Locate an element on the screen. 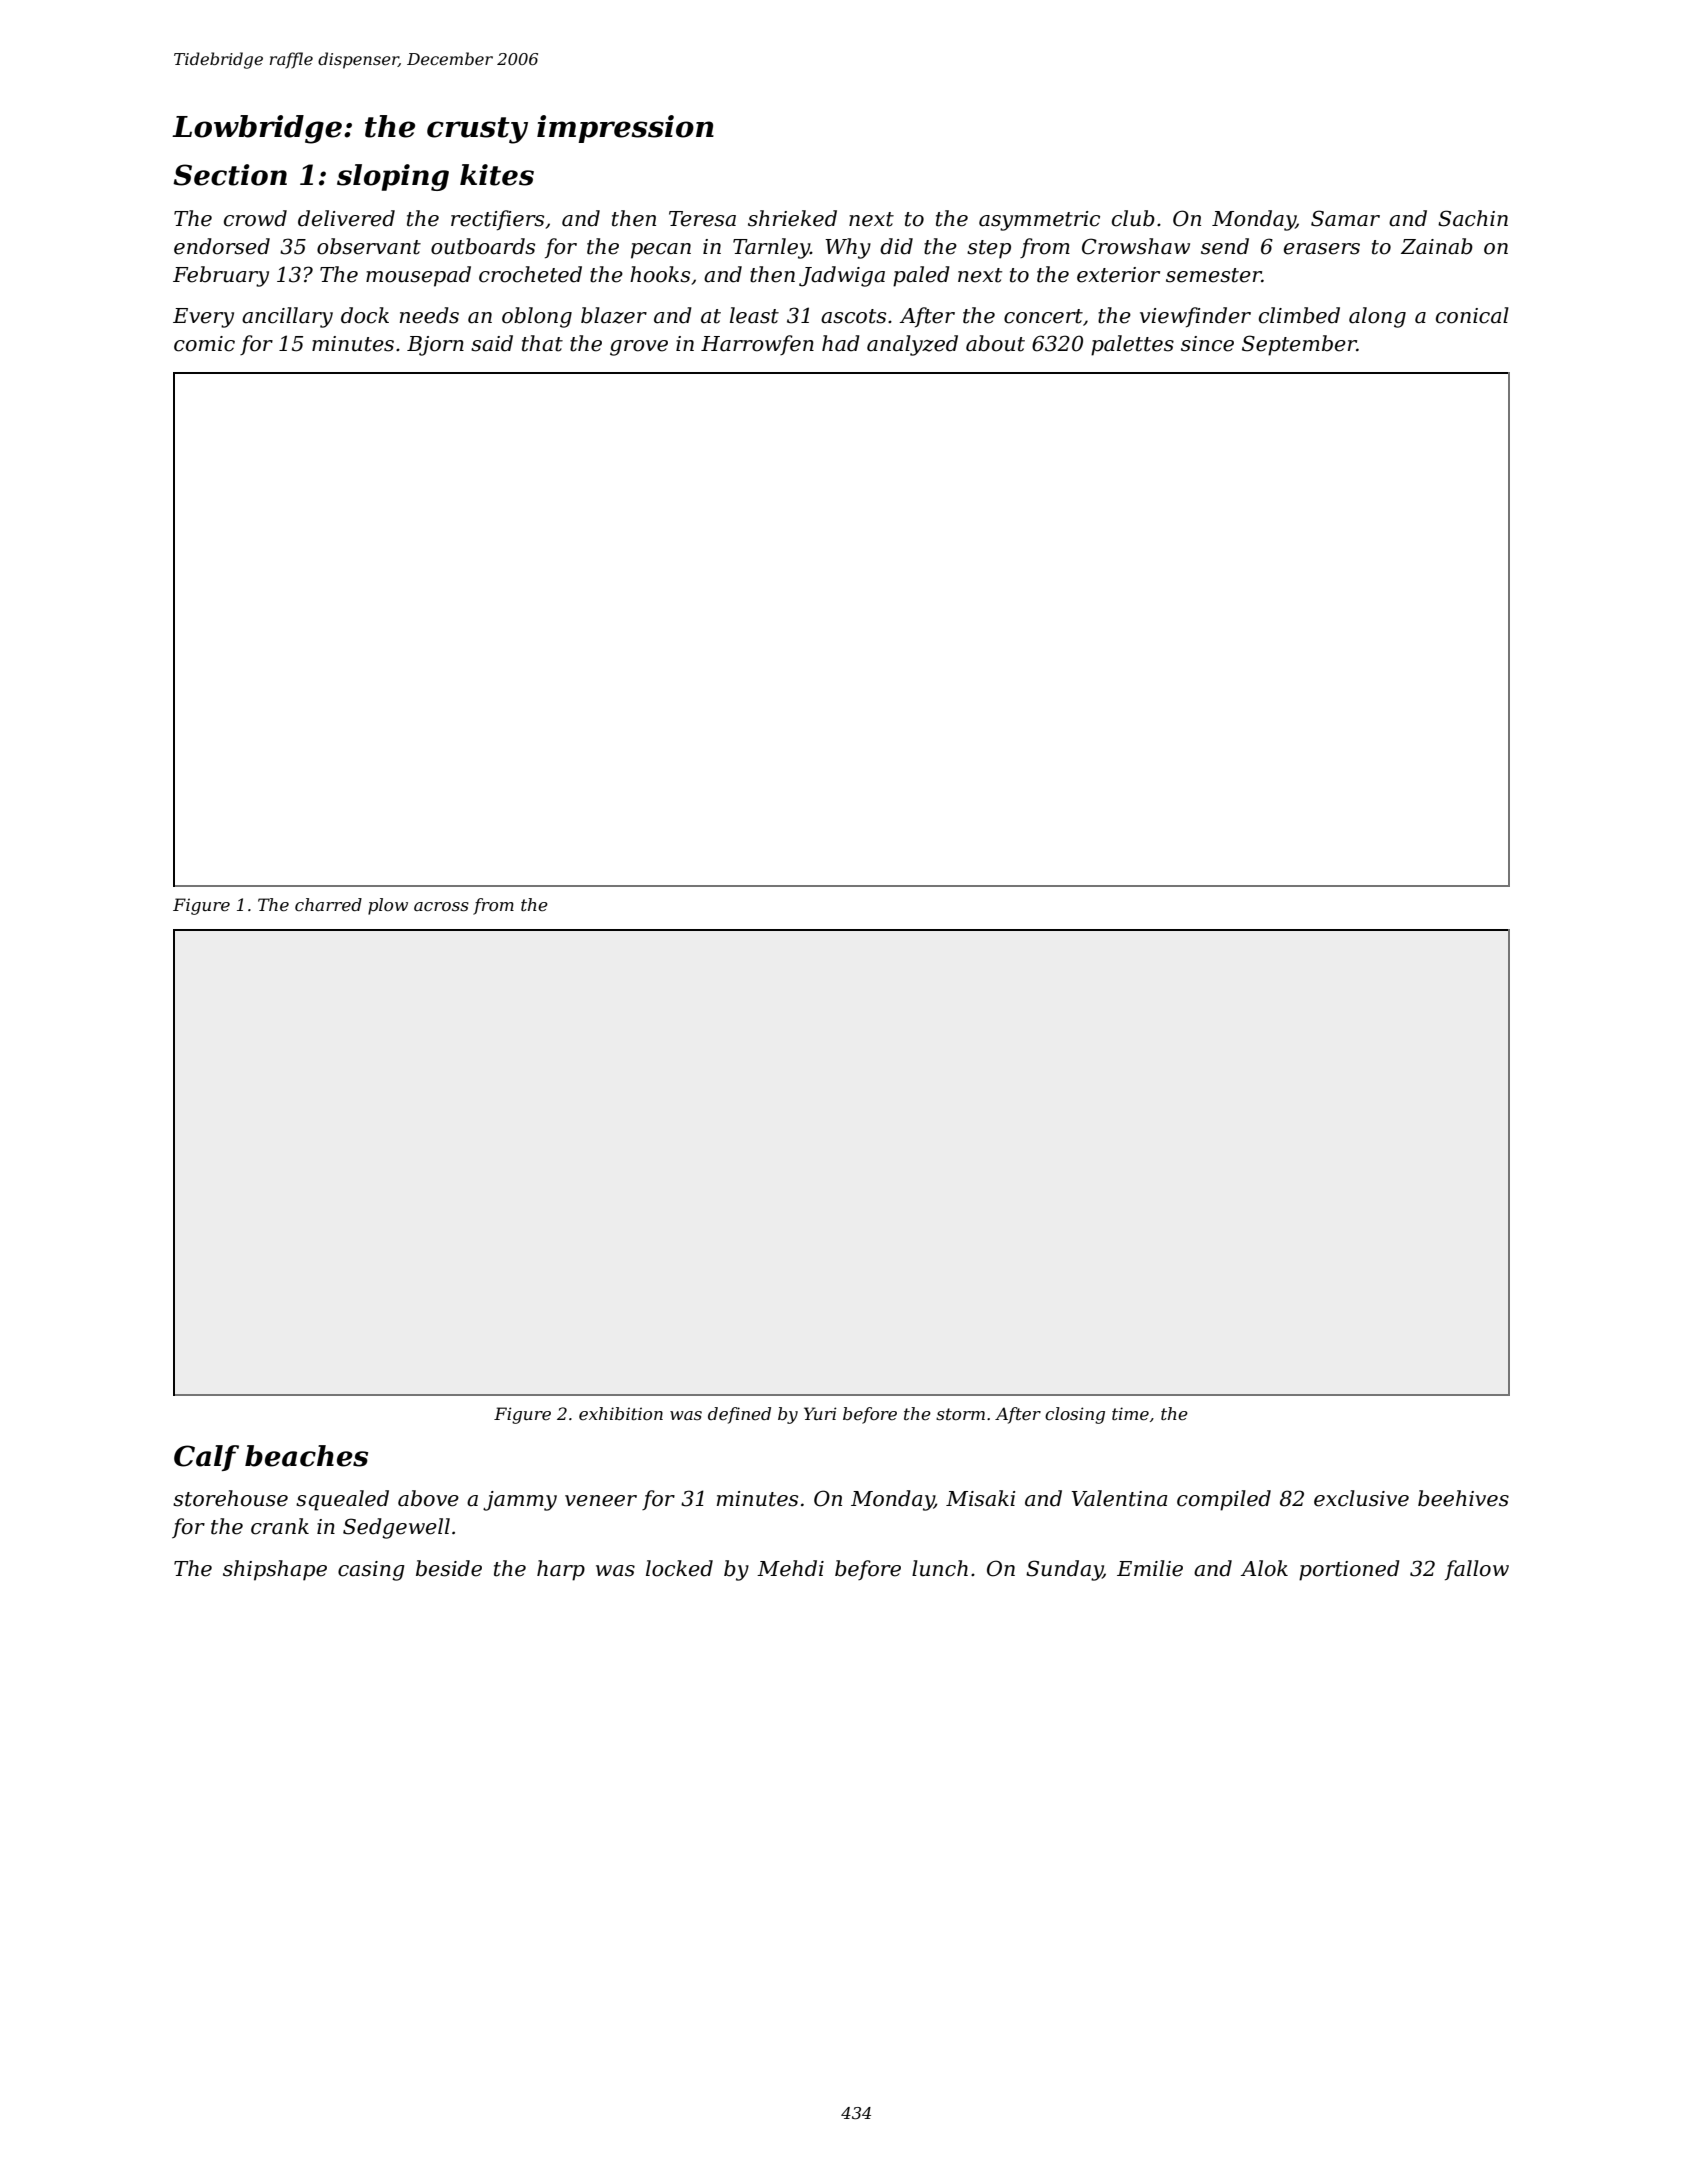 This screenshot has height=2178, width=1683. time is located at coordinates (1130, 1413).
